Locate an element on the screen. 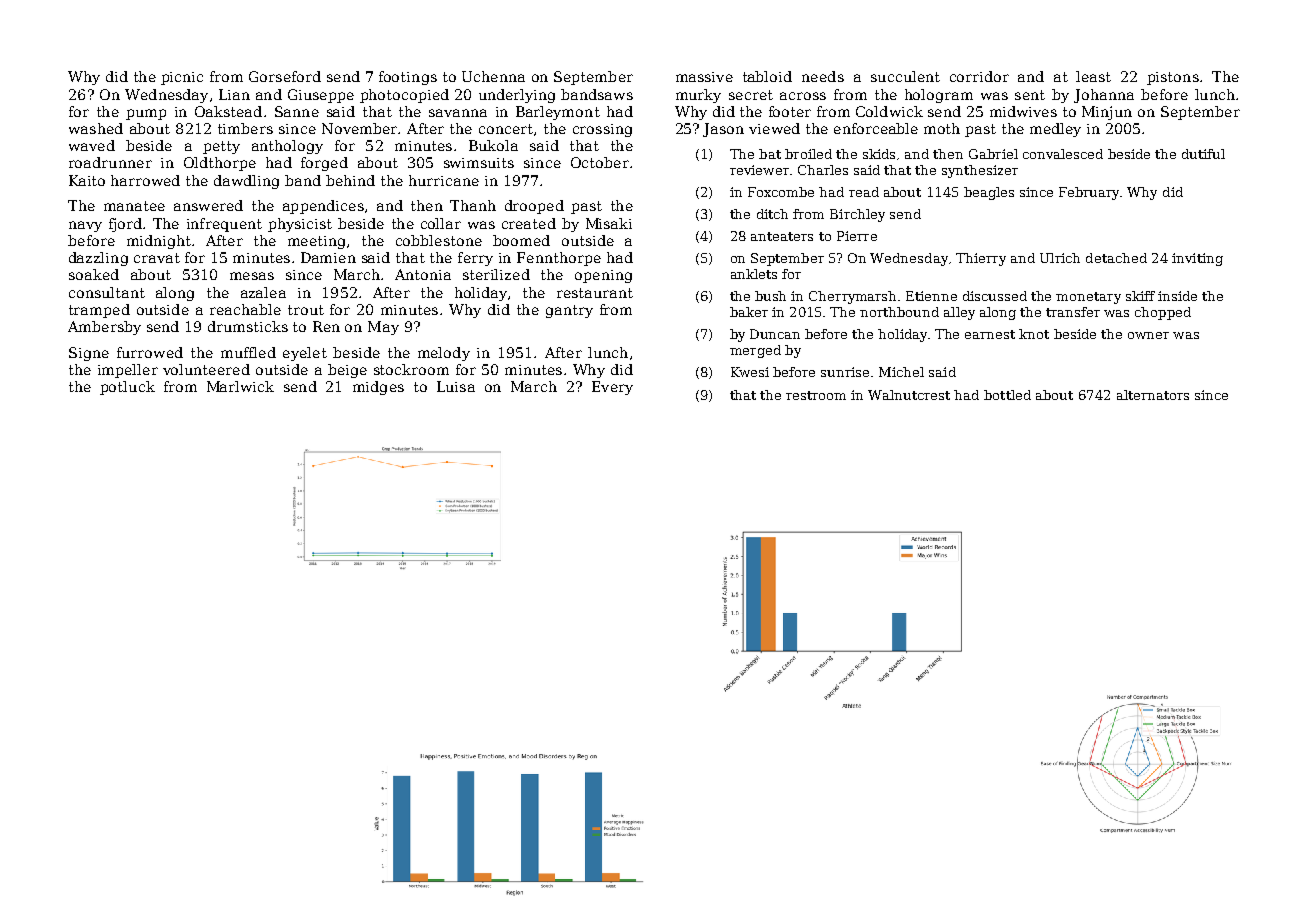 Image resolution: width=1308 pixels, height=924 pixels. Uchenna is located at coordinates (493, 76).
